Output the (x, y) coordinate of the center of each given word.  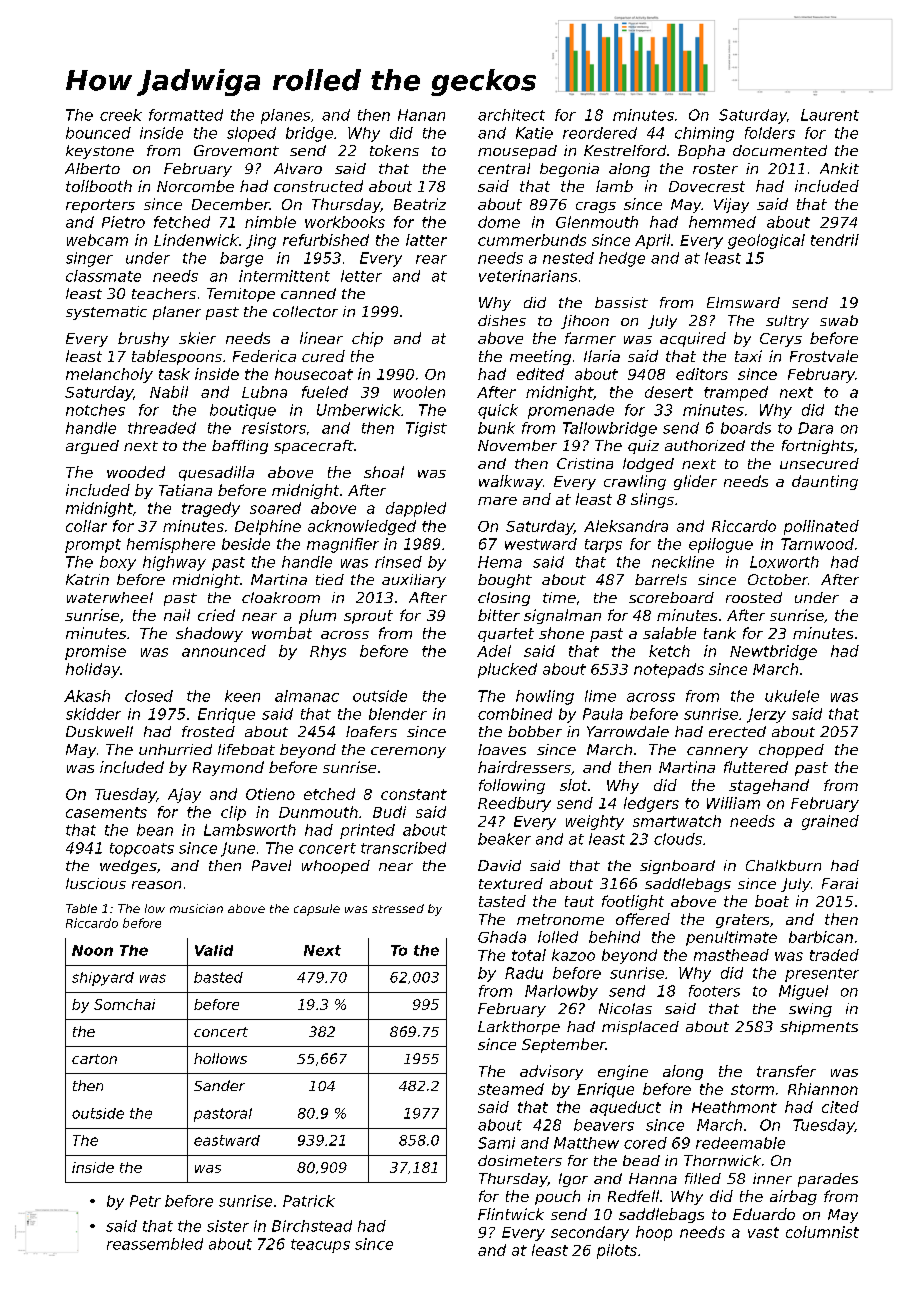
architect (511, 115)
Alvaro (298, 168)
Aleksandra (626, 526)
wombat (282, 633)
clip (233, 813)
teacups (320, 1246)
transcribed (403, 848)
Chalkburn (783, 865)
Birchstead (312, 1226)
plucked (507, 670)
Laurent (830, 115)
